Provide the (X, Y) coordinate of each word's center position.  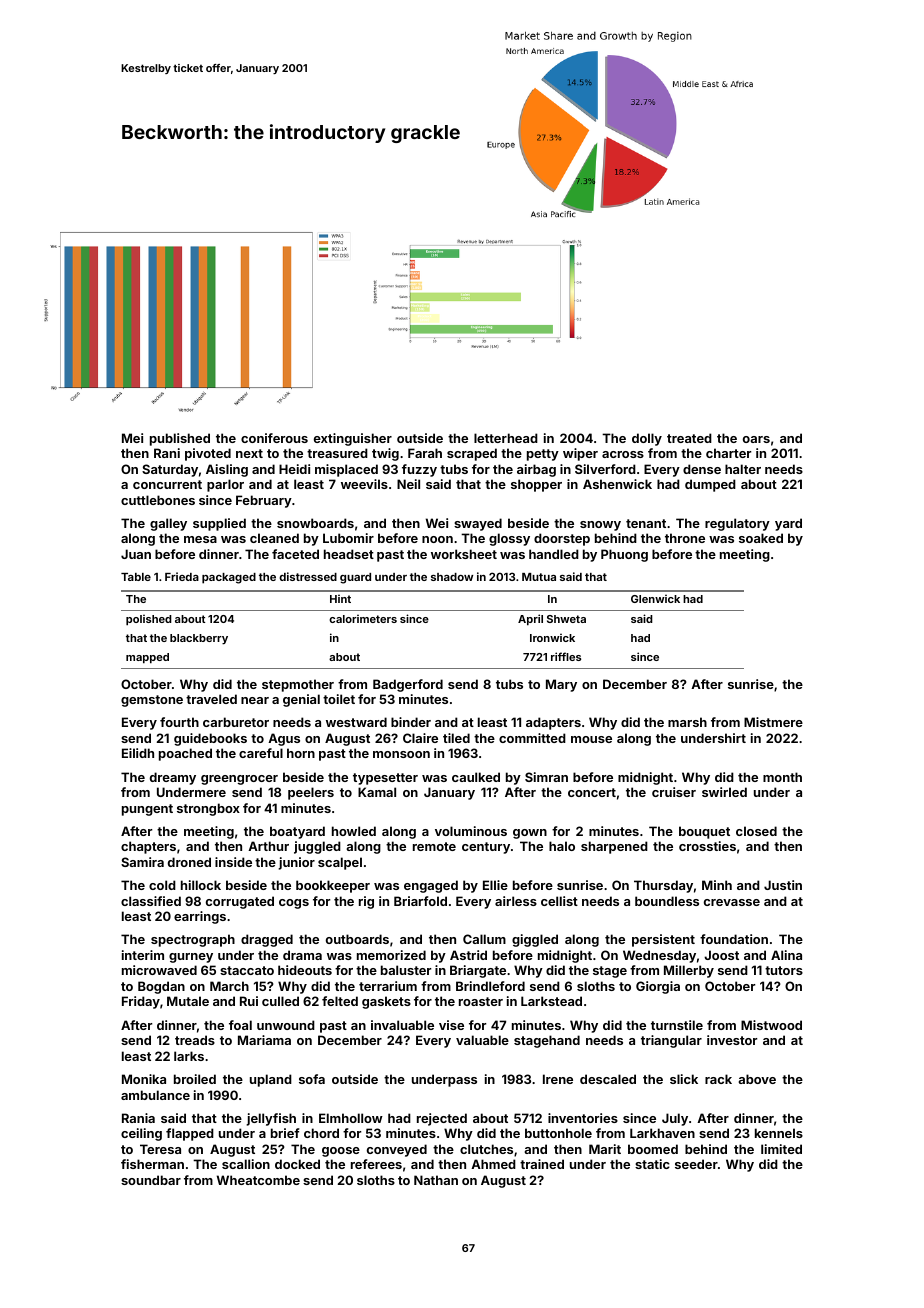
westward (356, 722)
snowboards (315, 523)
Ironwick (552, 637)
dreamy (173, 778)
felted (340, 1001)
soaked (761, 538)
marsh (687, 722)
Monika (144, 1079)
